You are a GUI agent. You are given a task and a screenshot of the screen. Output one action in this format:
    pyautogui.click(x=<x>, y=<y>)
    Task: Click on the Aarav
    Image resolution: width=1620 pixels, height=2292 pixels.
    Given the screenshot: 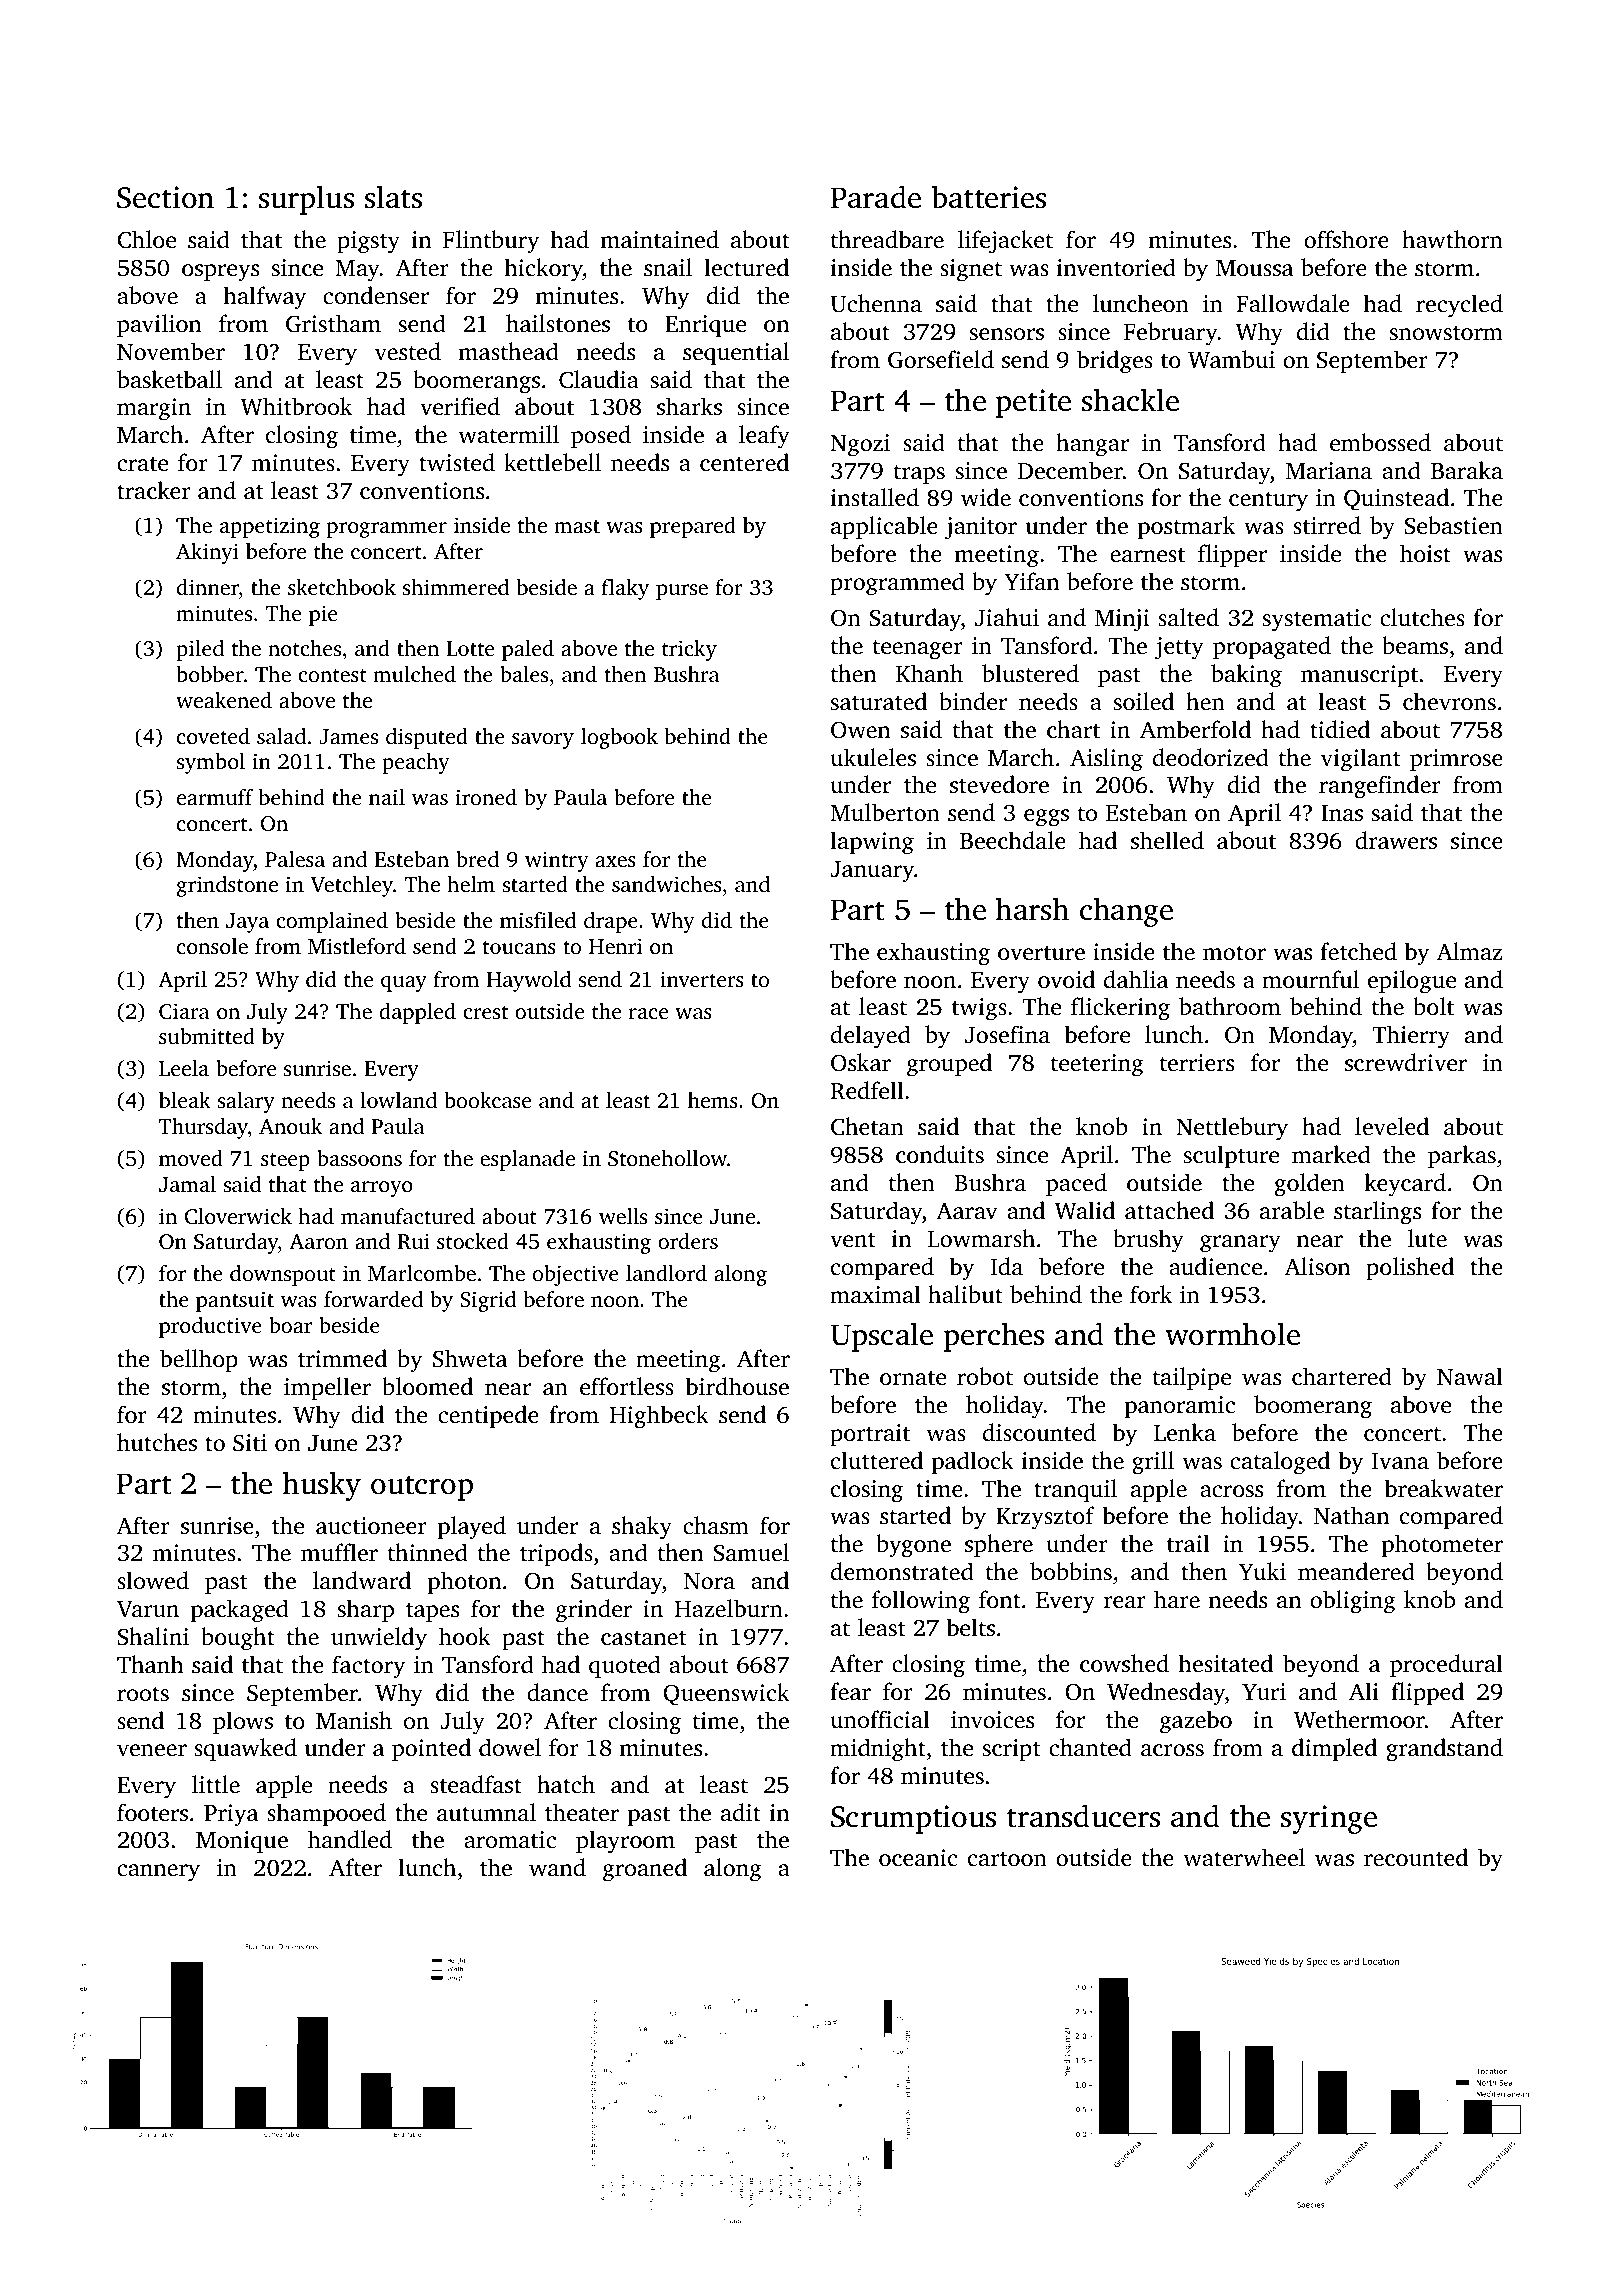 What is the action you would take?
    pyautogui.click(x=967, y=1211)
